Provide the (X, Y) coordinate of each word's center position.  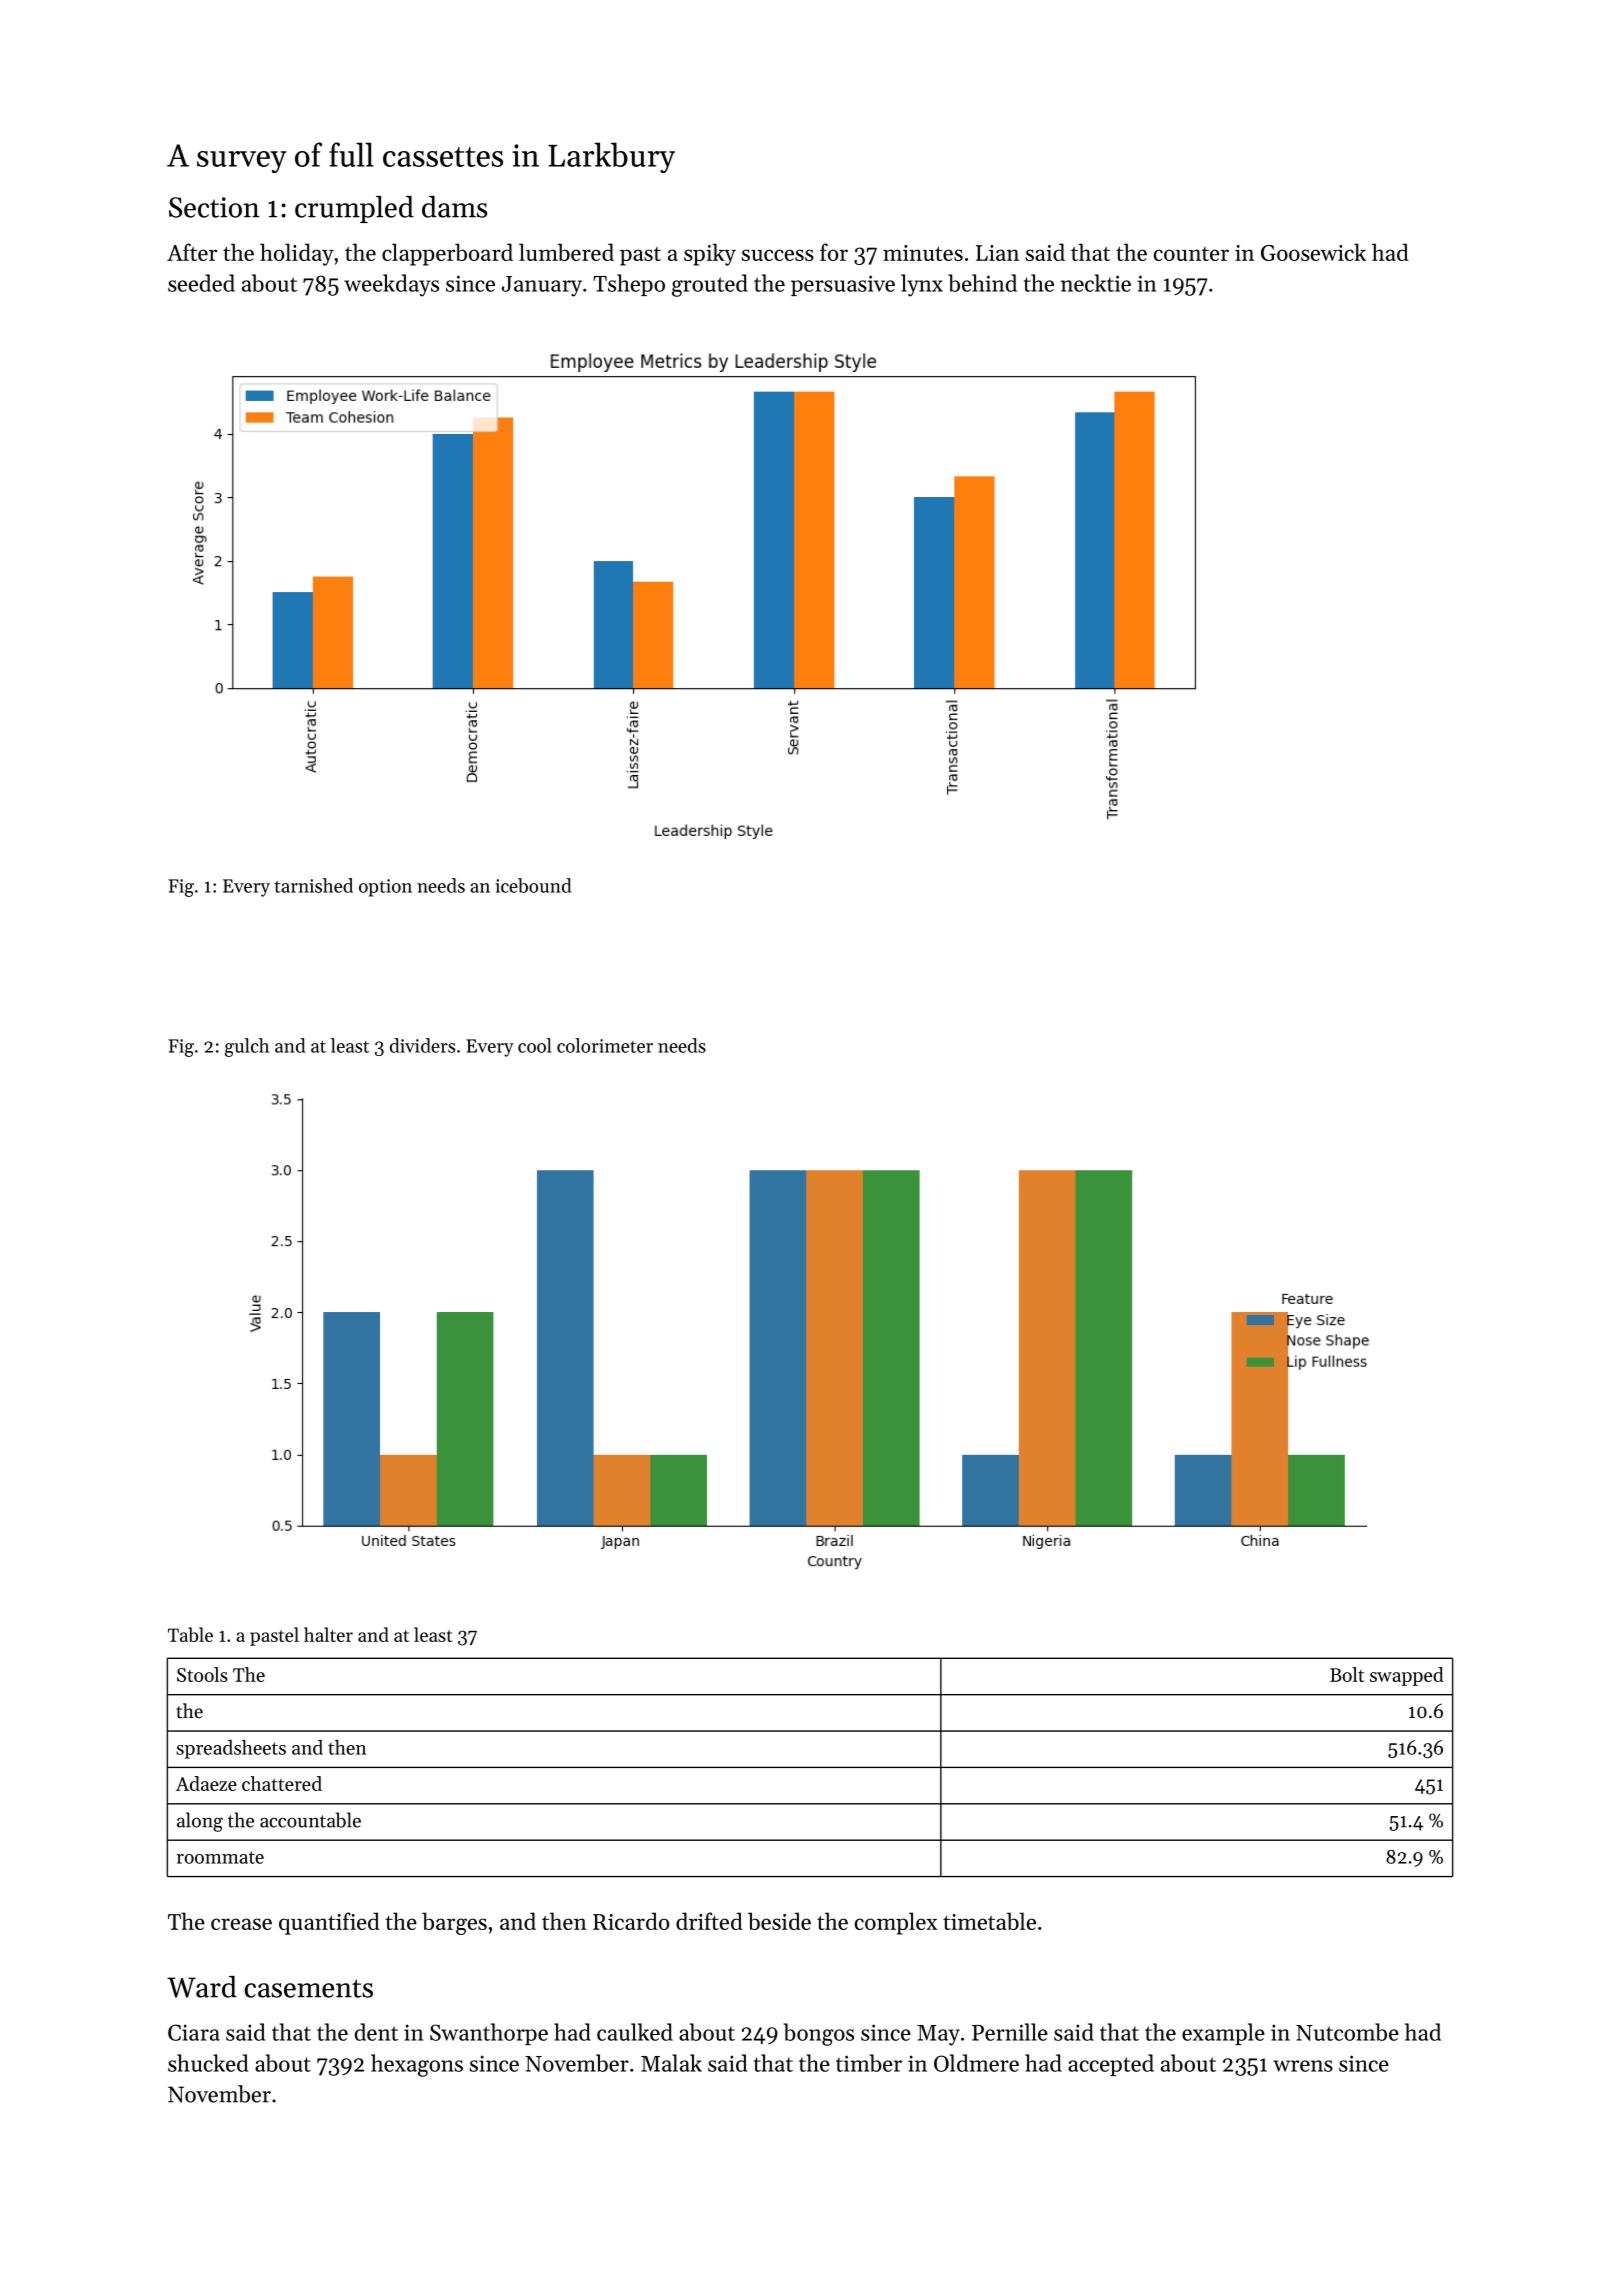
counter (1191, 254)
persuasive (843, 285)
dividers (422, 1045)
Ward (202, 1987)
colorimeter (605, 1045)
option (385, 888)
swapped (1407, 1676)
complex (896, 1923)
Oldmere (976, 2063)
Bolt (1347, 1674)
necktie (1096, 283)
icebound (533, 885)
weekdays (391, 285)
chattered (282, 1783)
